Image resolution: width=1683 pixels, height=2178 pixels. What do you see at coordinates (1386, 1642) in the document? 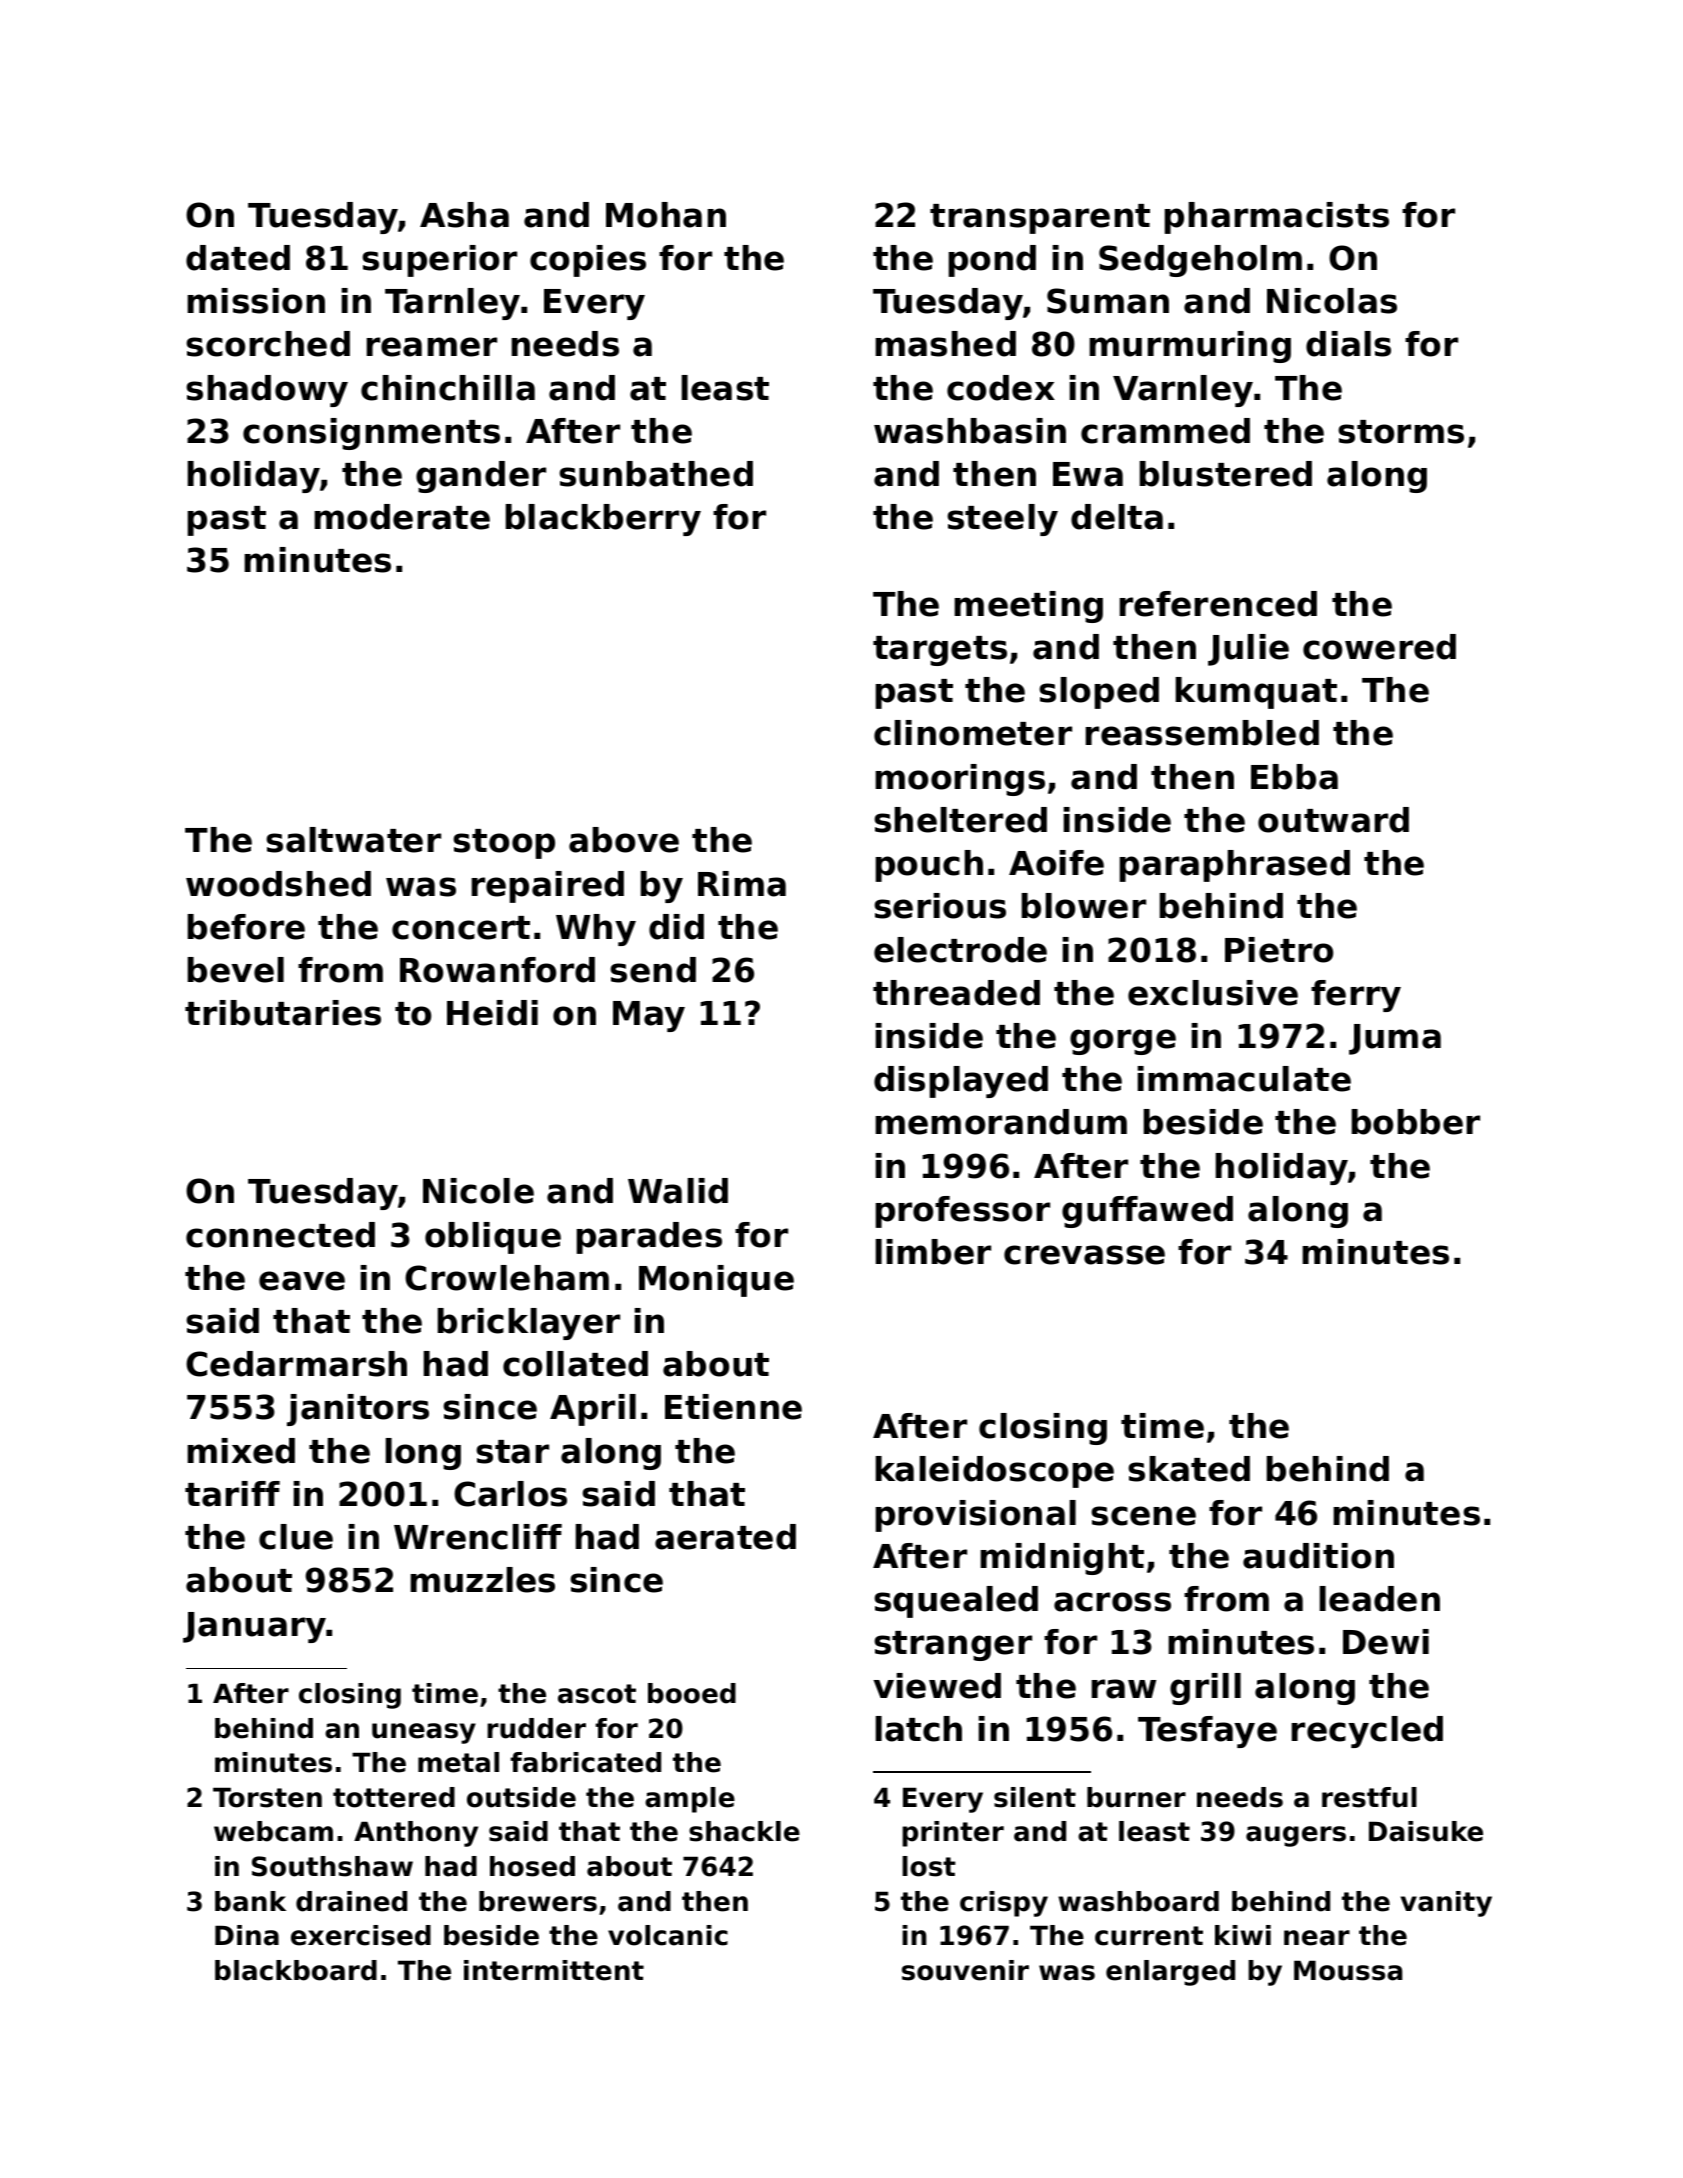
I see `Dewi` at bounding box center [1386, 1642].
